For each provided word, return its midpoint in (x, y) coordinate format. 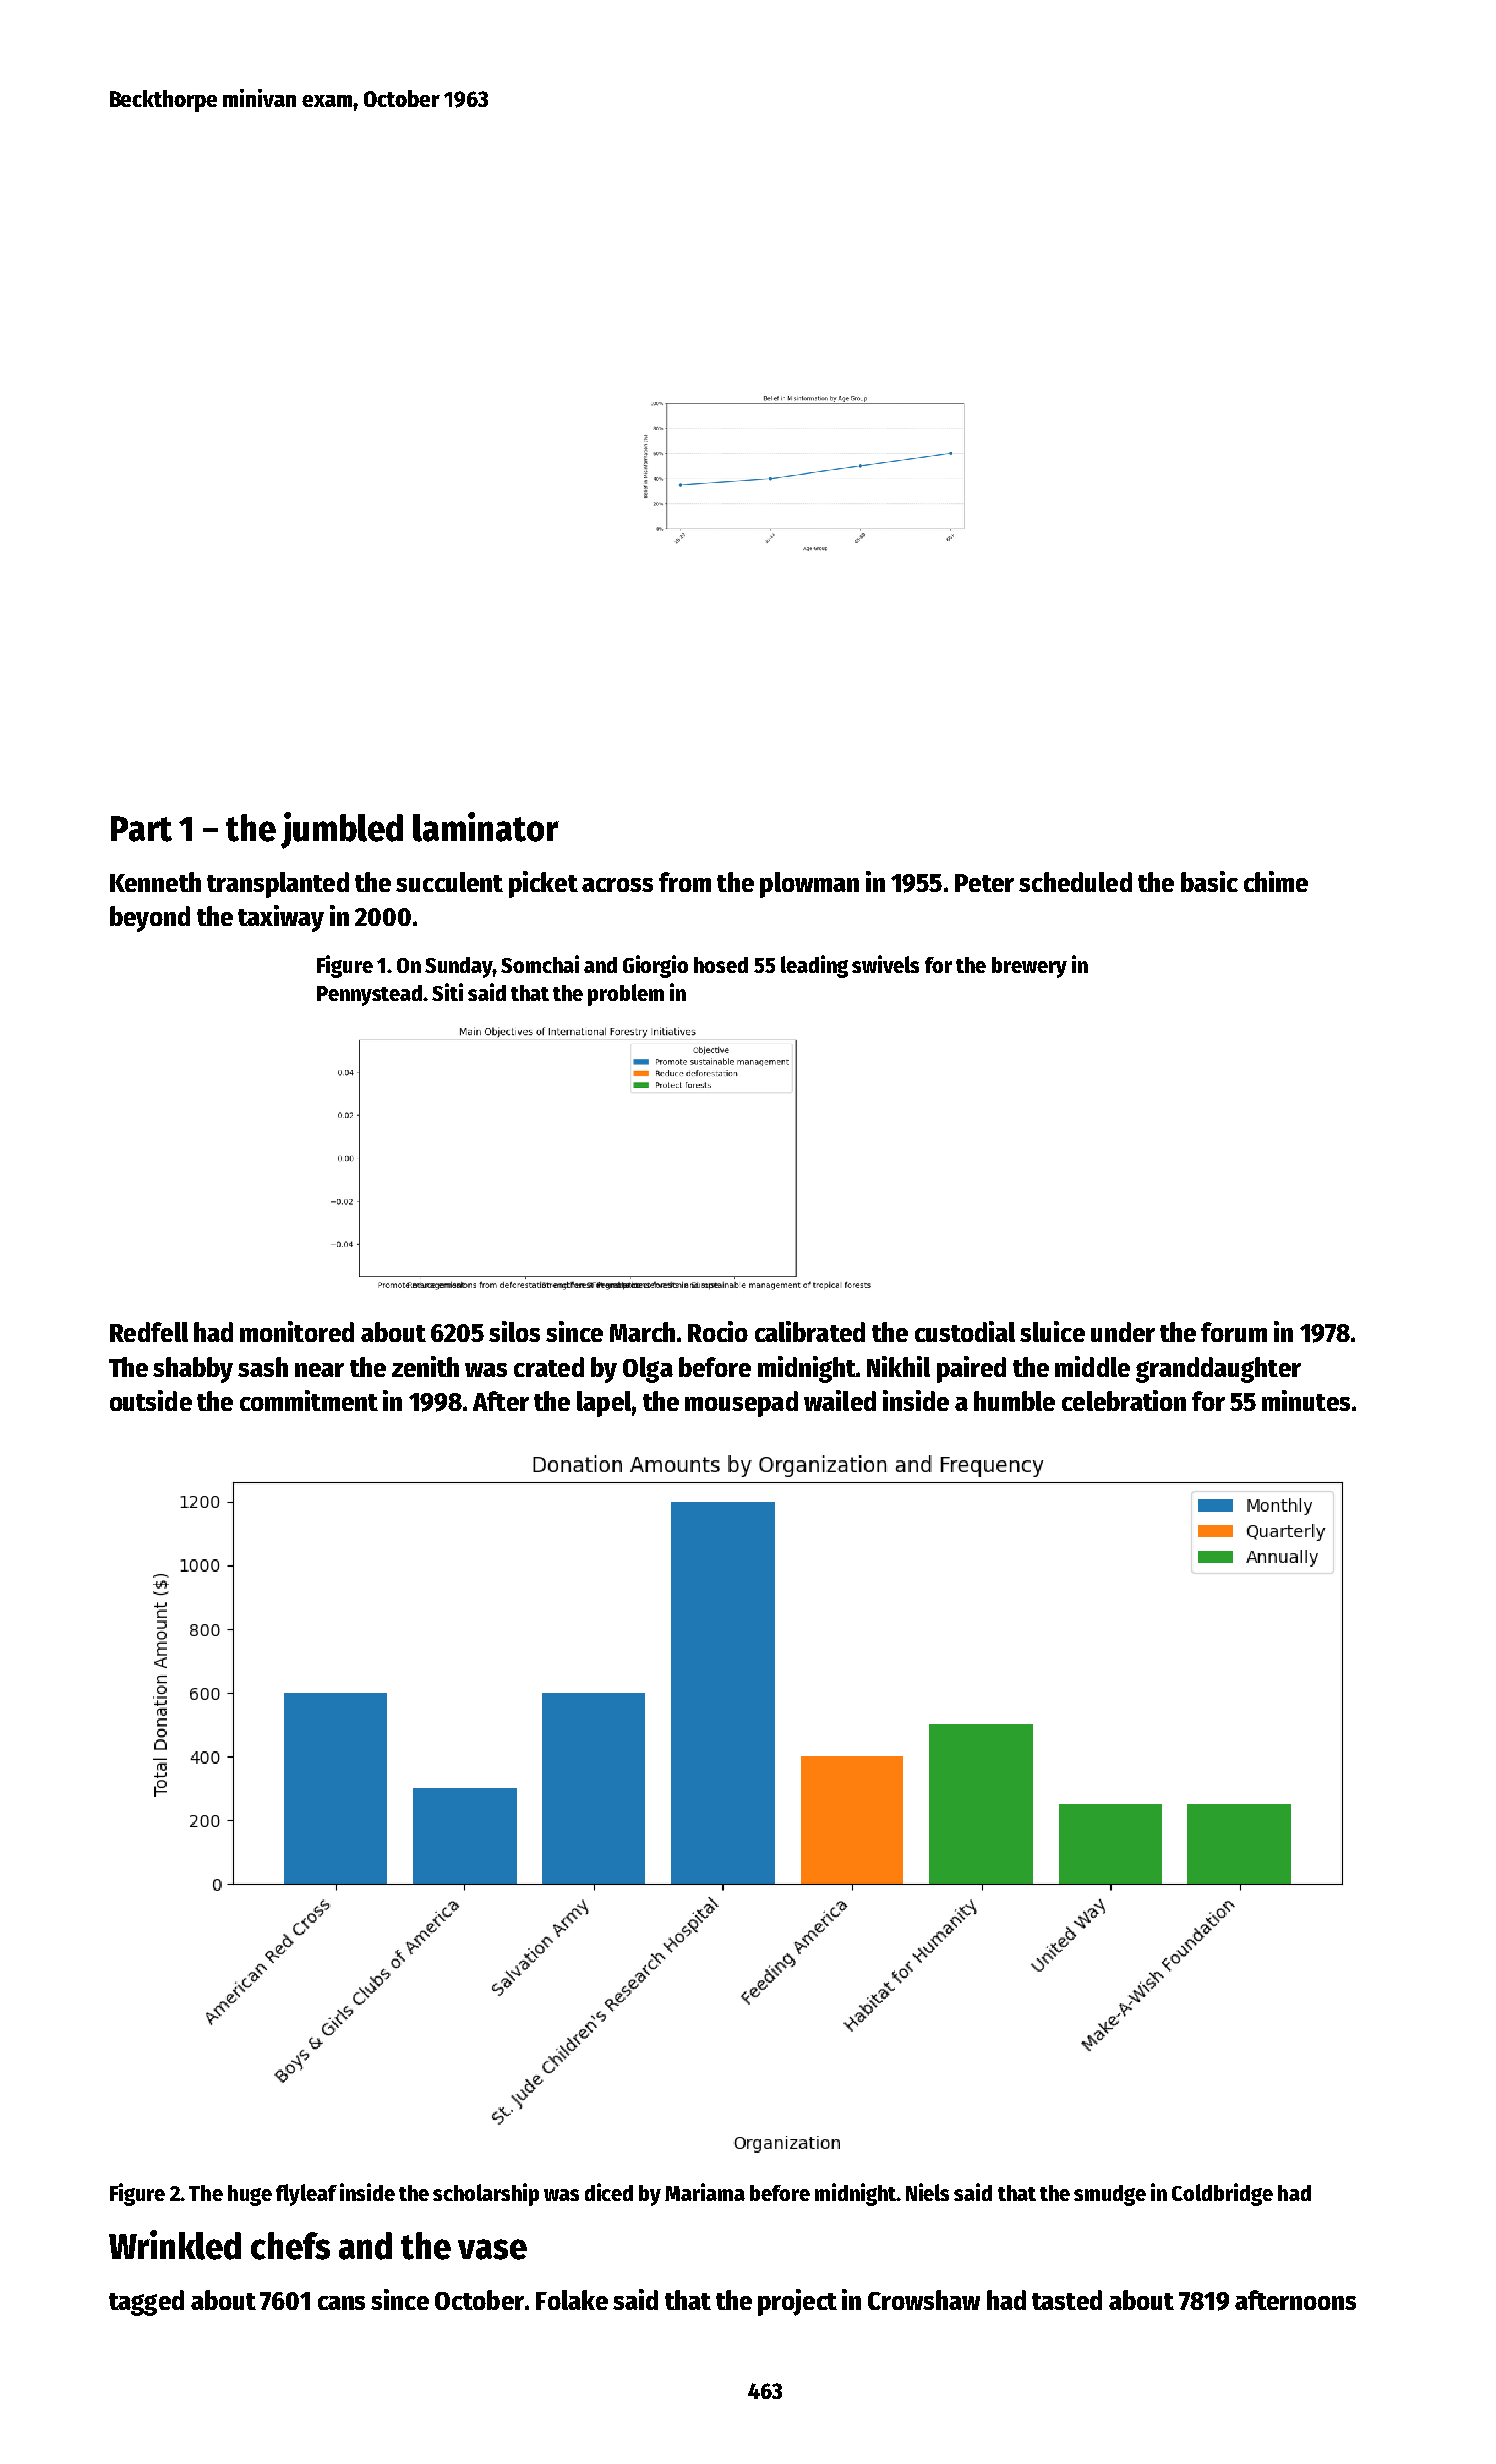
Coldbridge (1222, 2194)
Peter (984, 883)
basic (1209, 881)
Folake (572, 2300)
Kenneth (155, 882)
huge (250, 2195)
